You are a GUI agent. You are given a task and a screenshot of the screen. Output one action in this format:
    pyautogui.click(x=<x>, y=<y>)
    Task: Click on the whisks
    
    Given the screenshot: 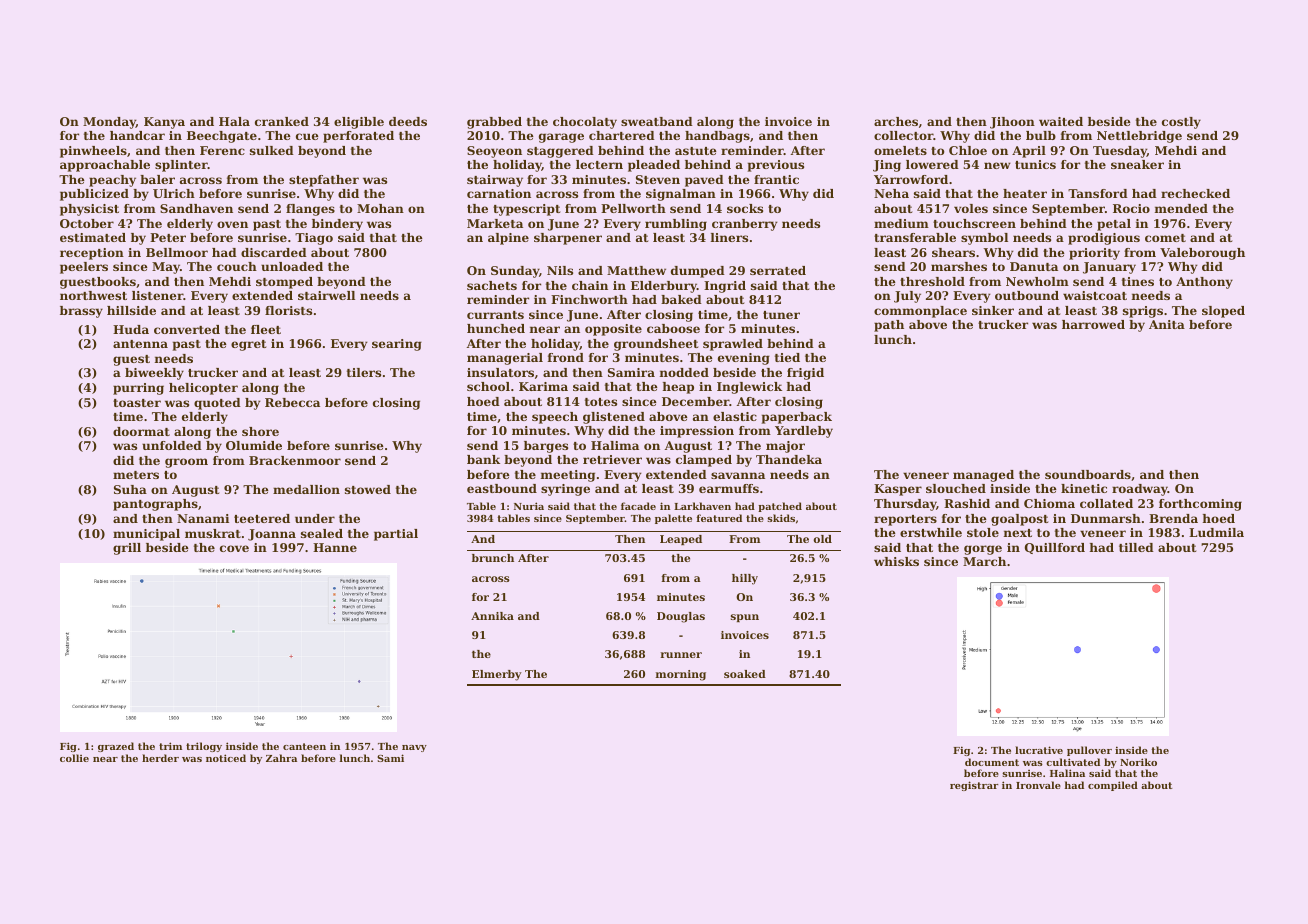 What is the action you would take?
    pyautogui.click(x=896, y=561)
